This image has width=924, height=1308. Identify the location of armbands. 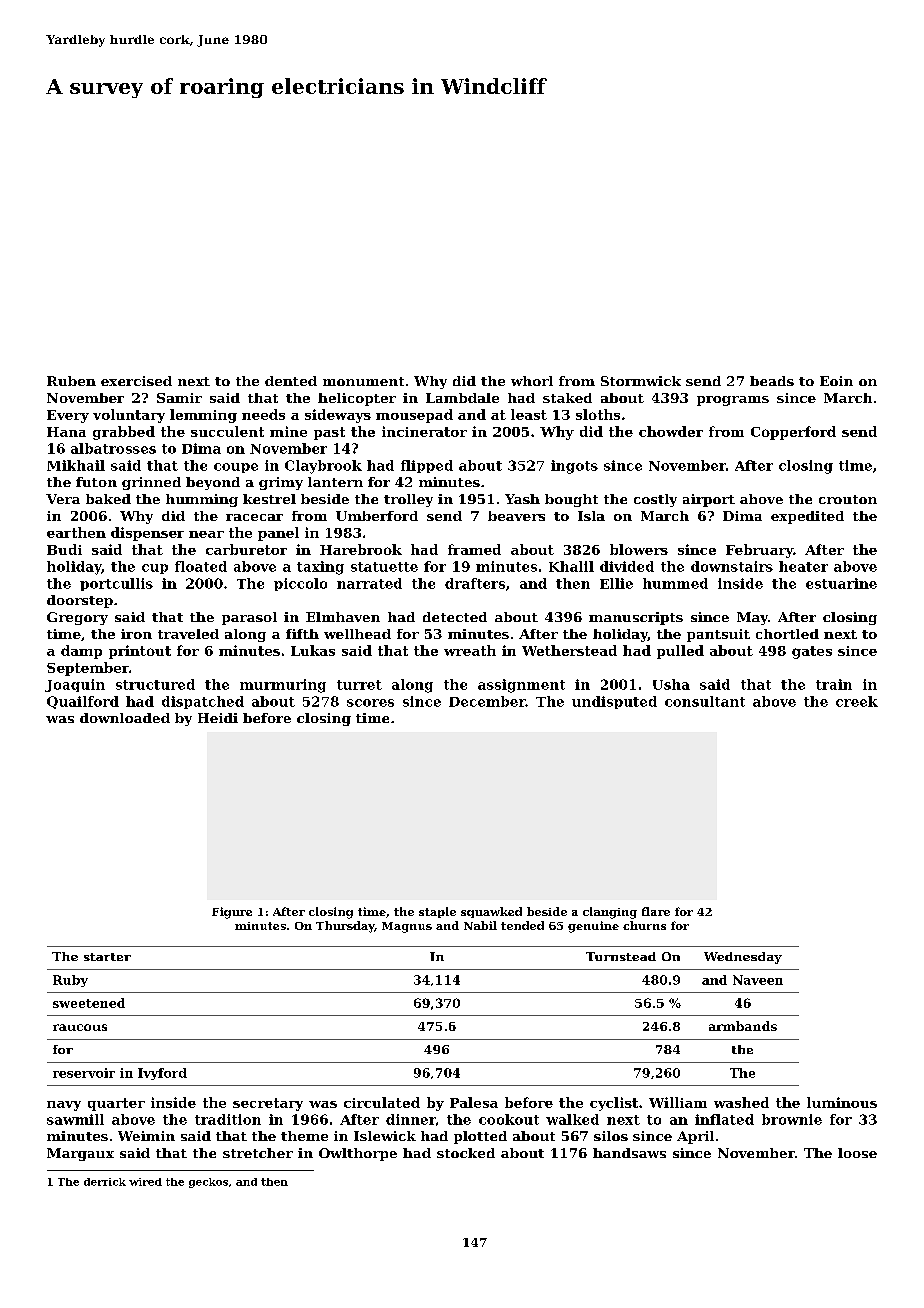
(743, 1026).
